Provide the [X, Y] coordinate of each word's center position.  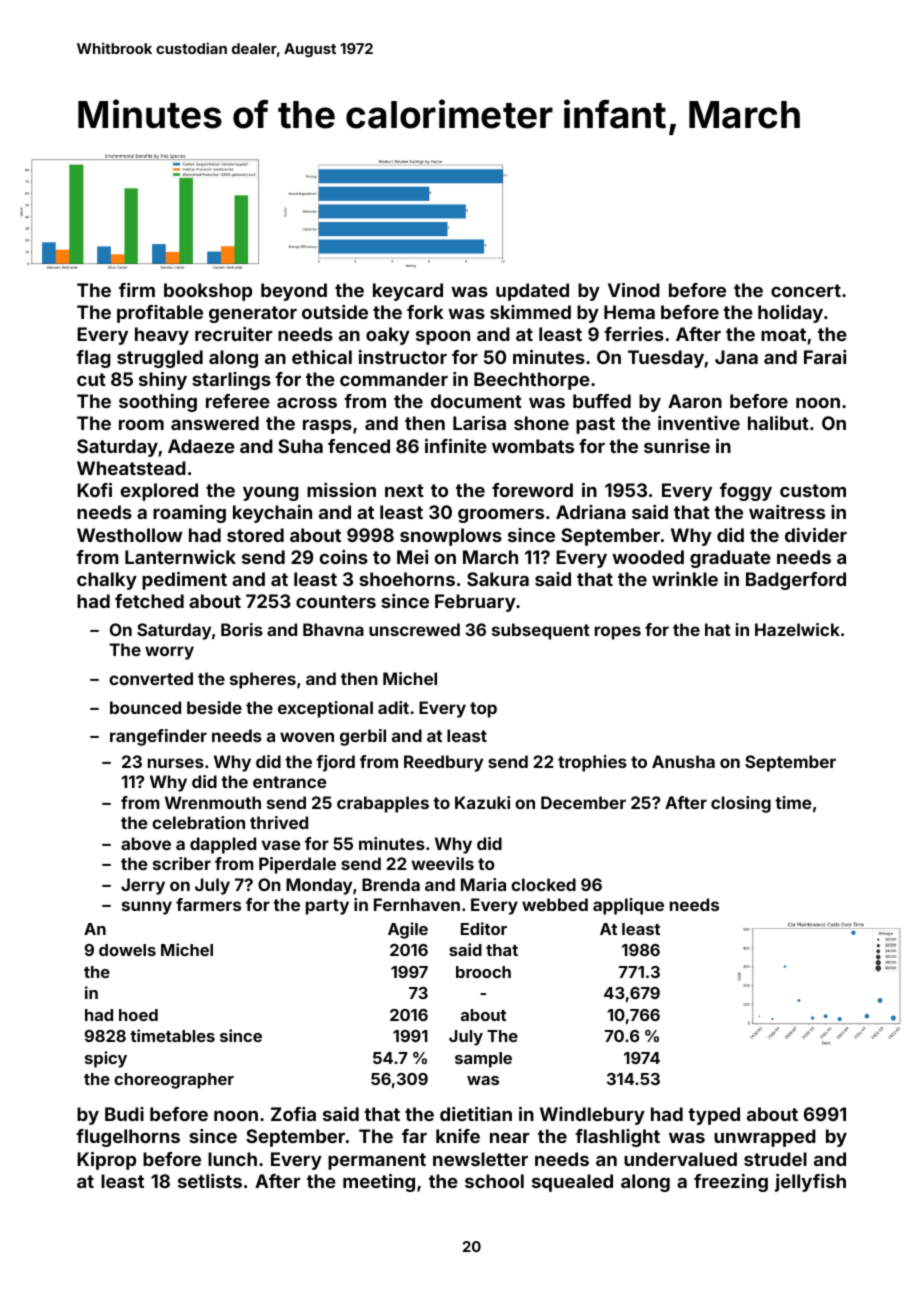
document [476, 401]
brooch [483, 972]
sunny [147, 908]
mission [341, 490]
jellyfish [810, 1183]
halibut [778, 423]
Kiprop [106, 1161]
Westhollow [130, 535]
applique [628, 906]
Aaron [695, 401]
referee [238, 401]
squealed [572, 1183]
